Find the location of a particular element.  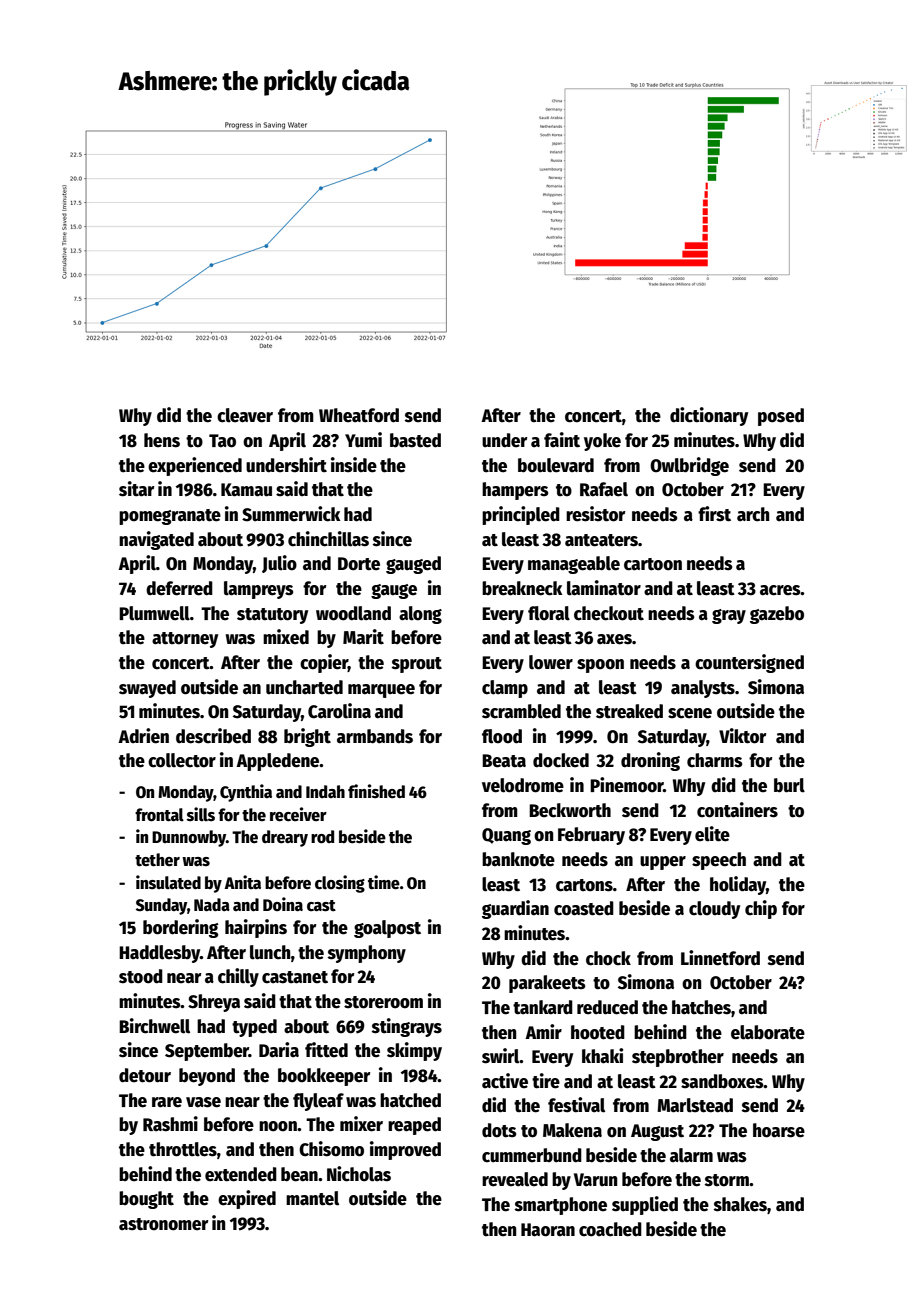

Plumwell is located at coordinates (154, 613).
